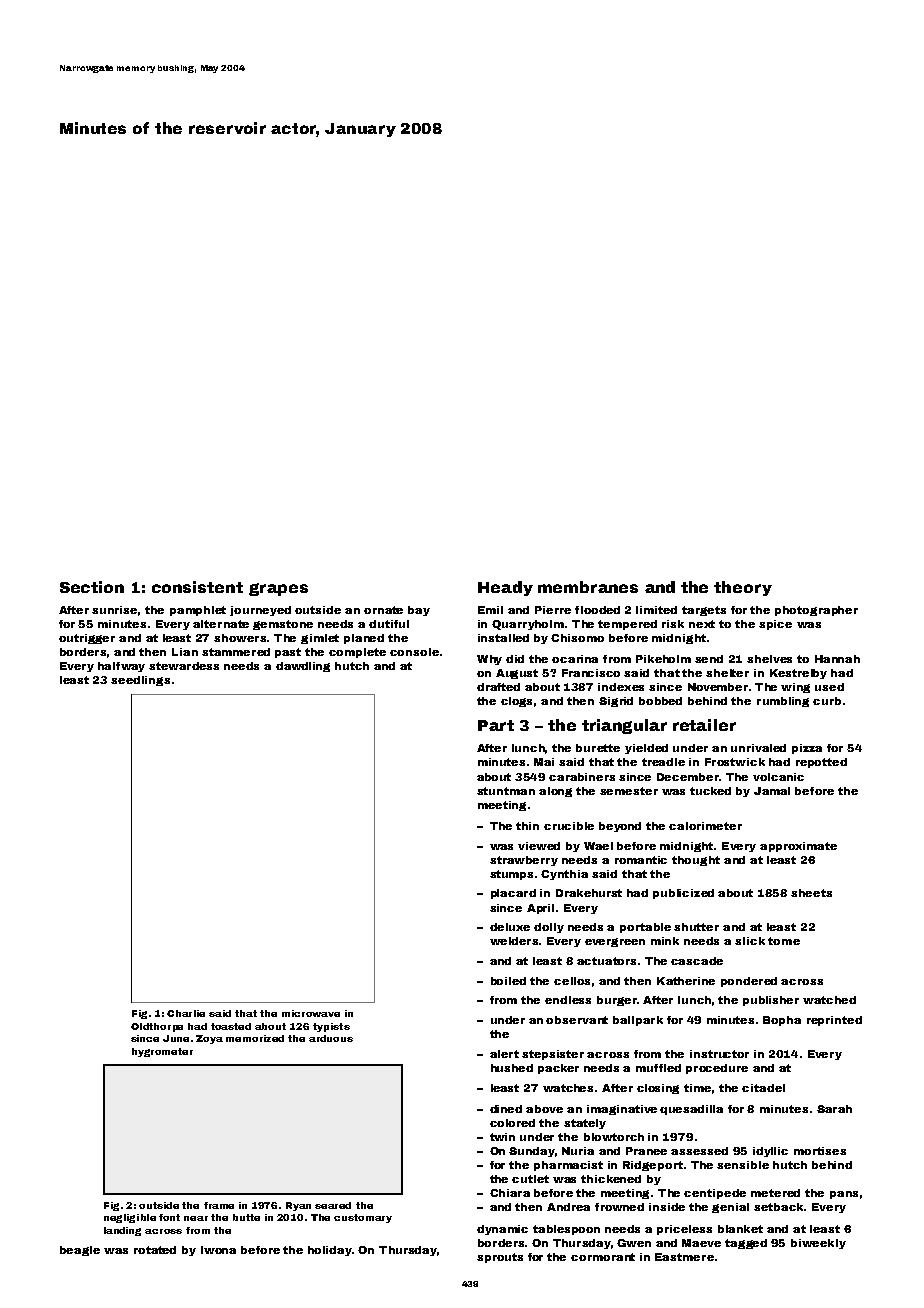 The image size is (924, 1308). I want to click on negligible, so click(130, 1218).
